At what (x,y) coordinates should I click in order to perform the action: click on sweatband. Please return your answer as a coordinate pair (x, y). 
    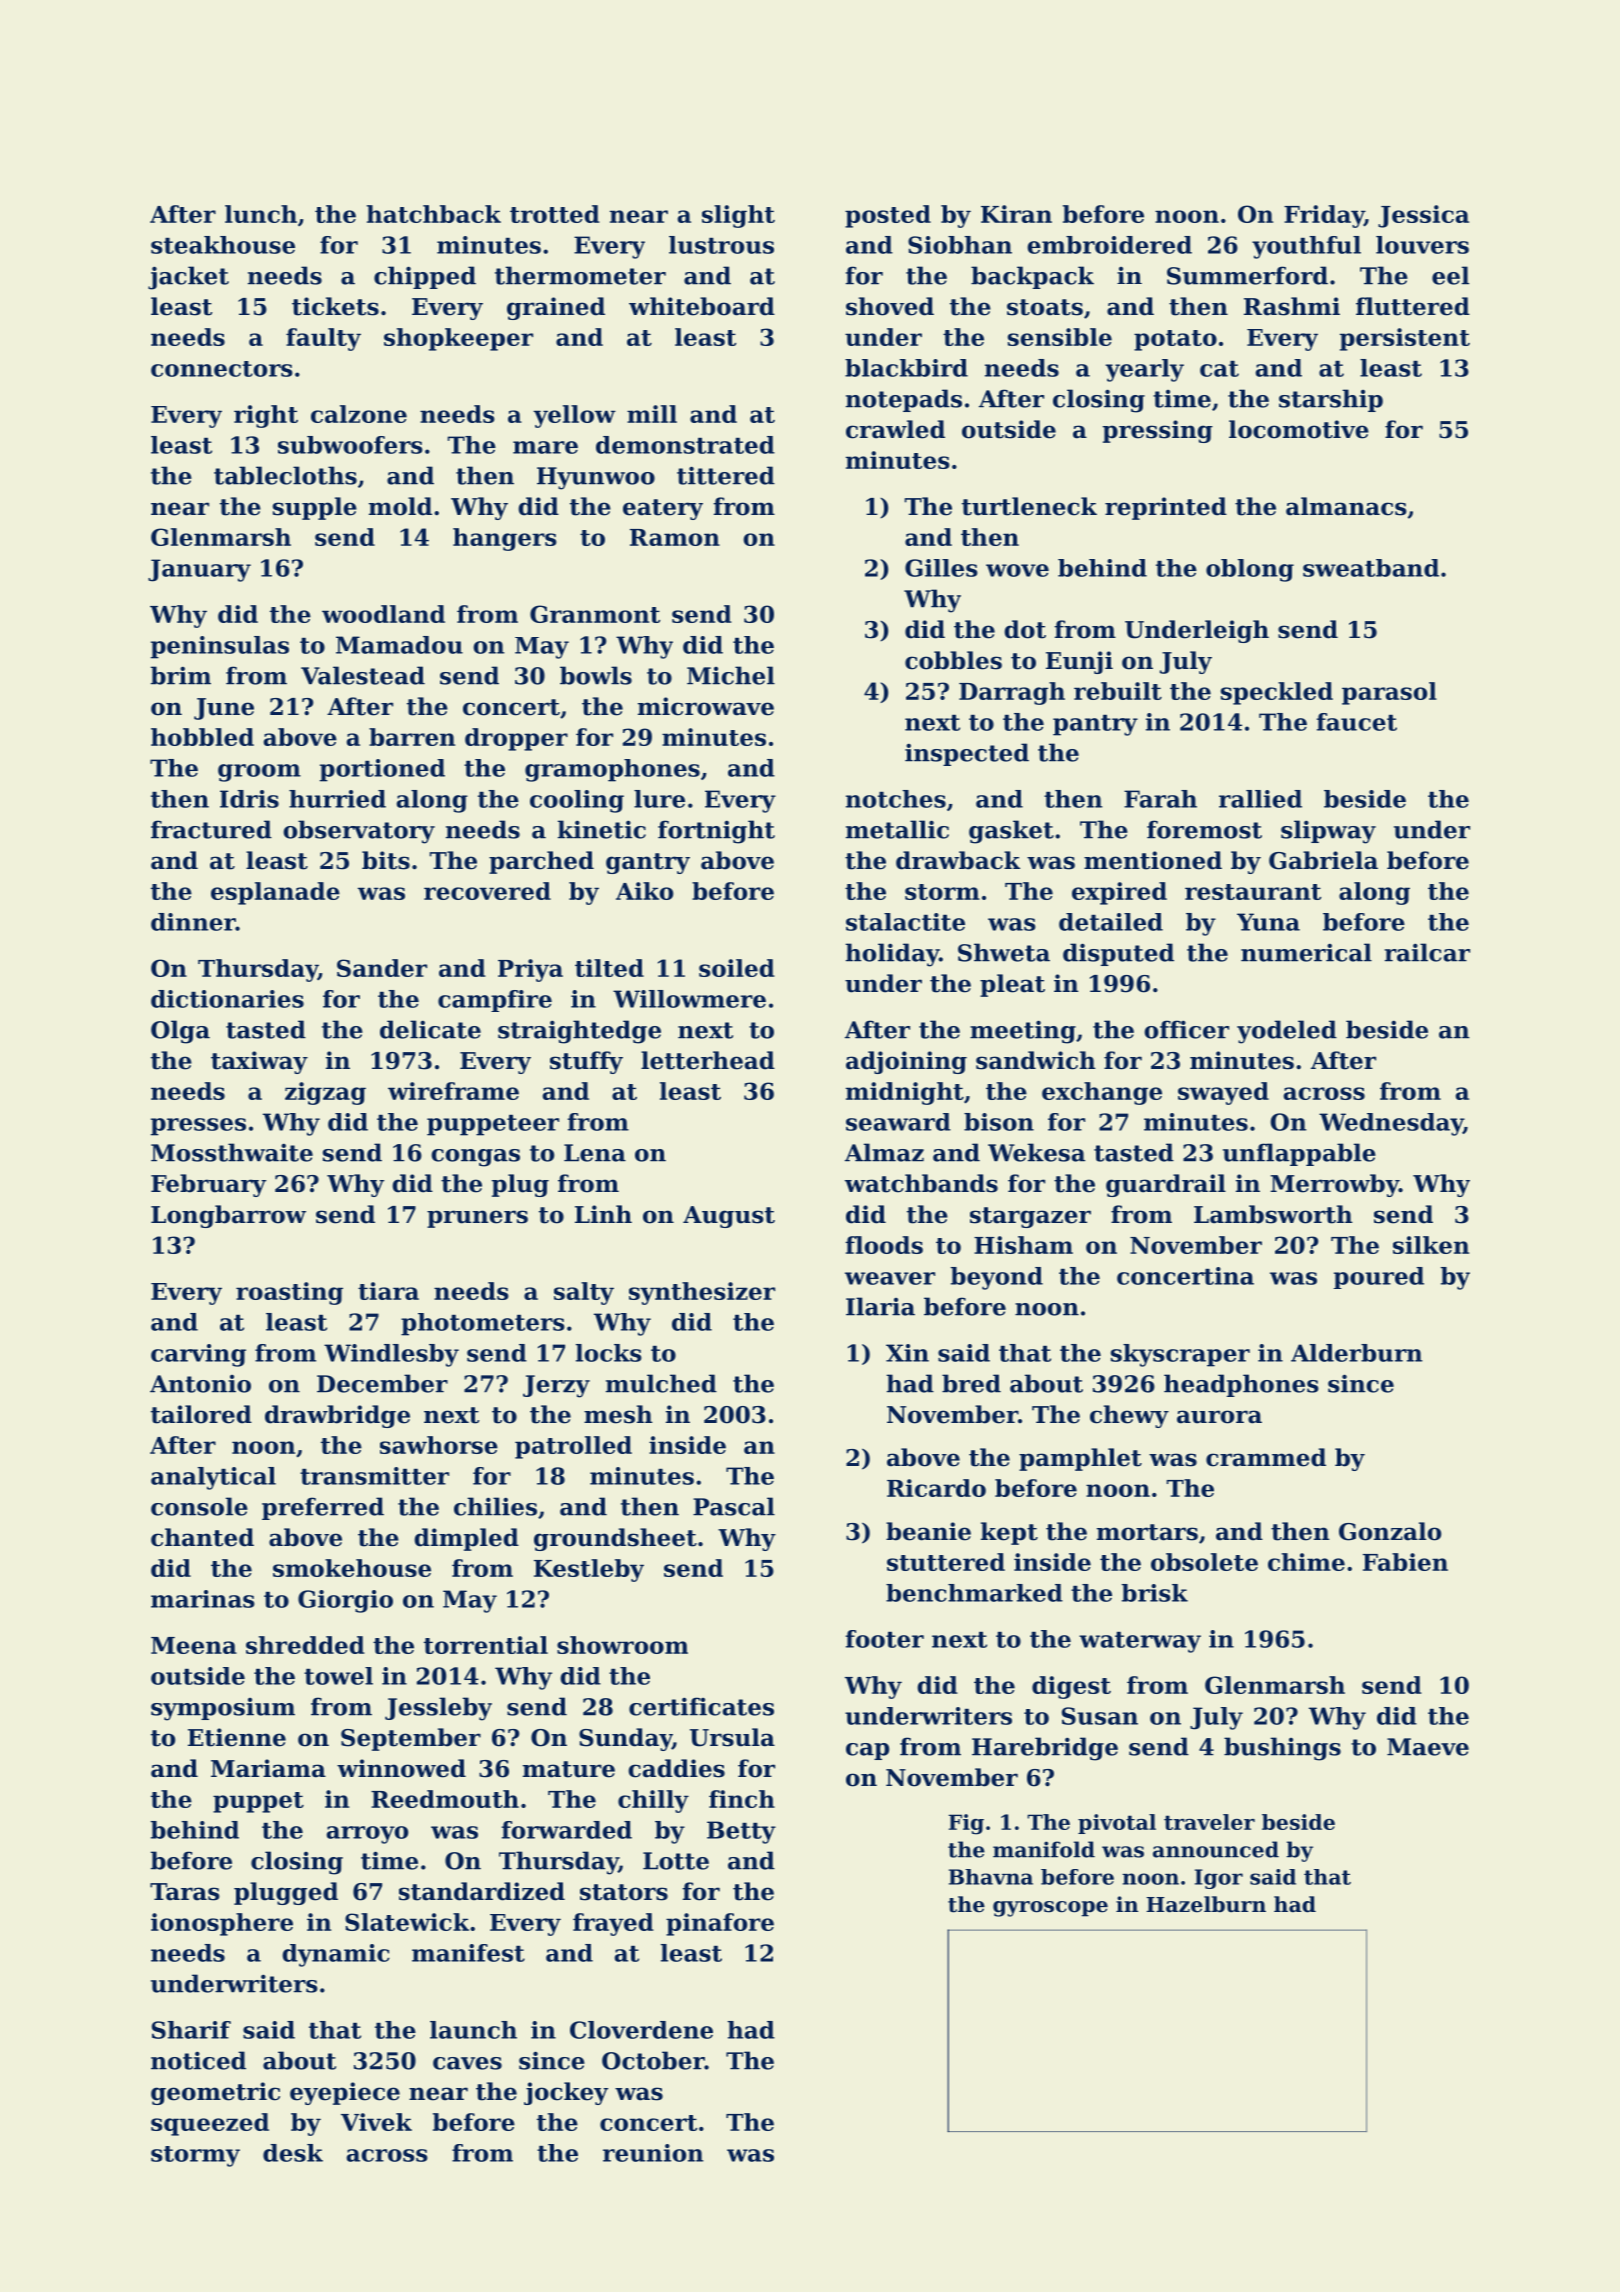
    Looking at the image, I should click on (1371, 568).
